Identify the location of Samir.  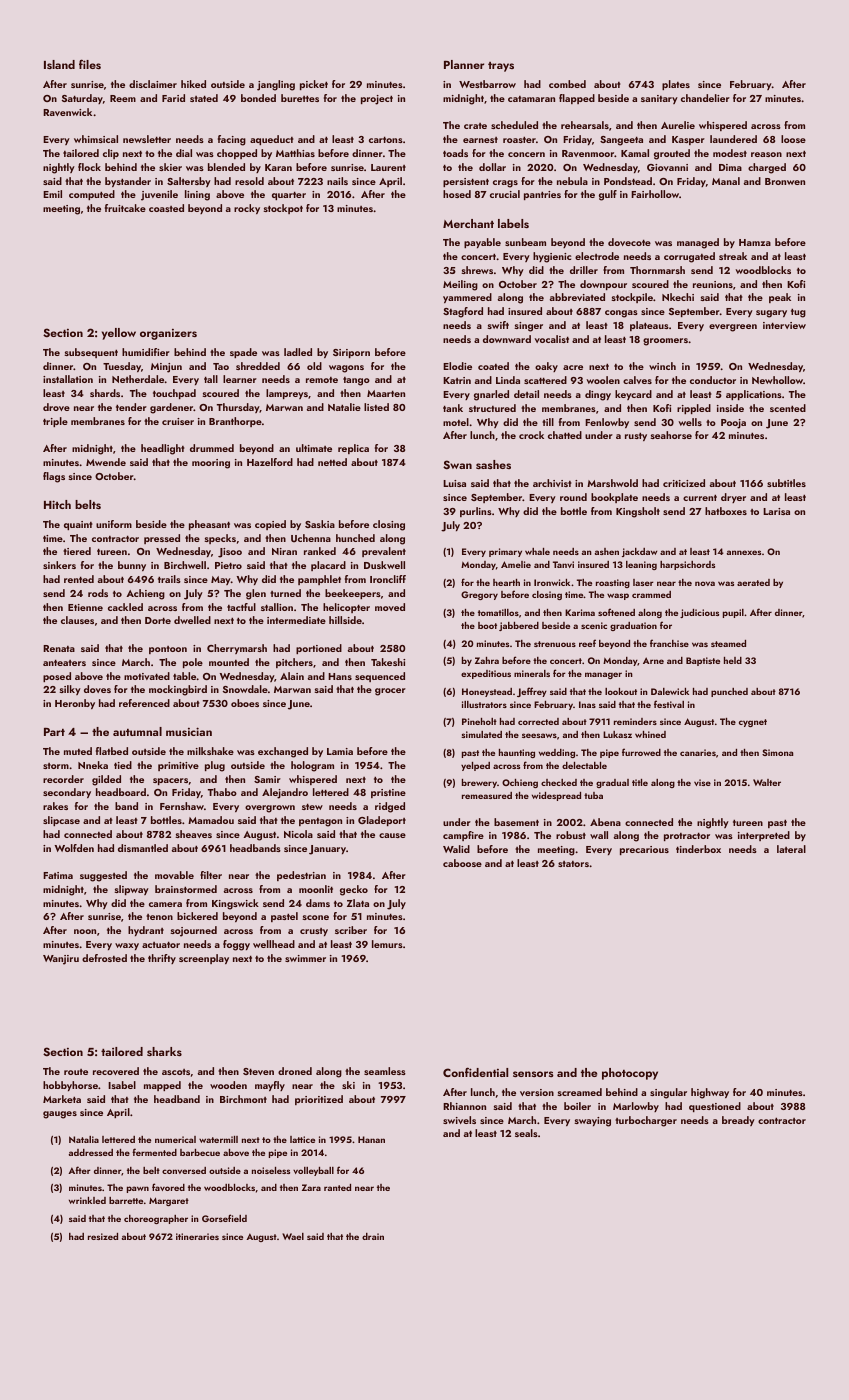
(267, 779).
